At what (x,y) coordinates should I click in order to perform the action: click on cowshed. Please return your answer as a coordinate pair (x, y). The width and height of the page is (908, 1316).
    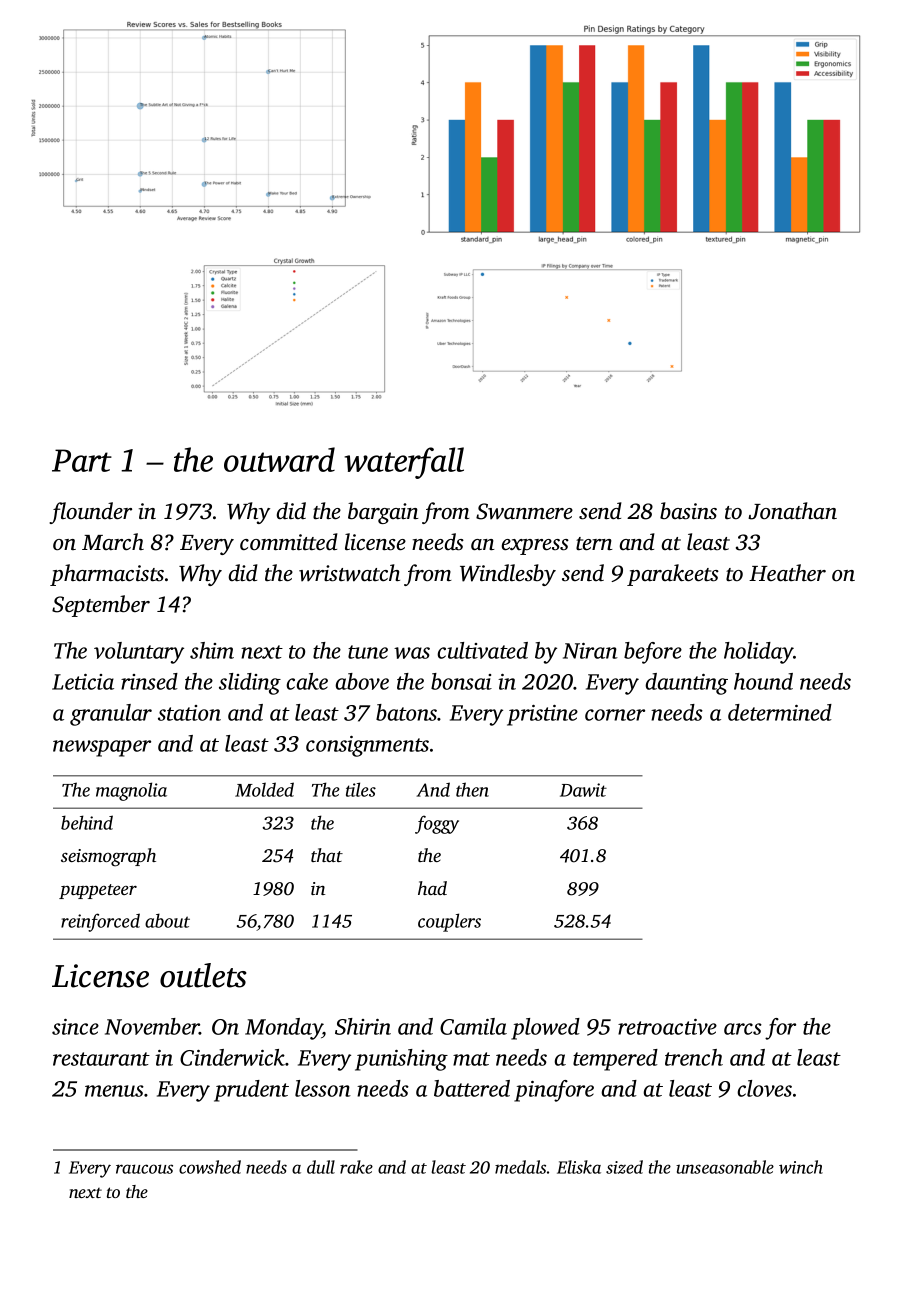
    Looking at the image, I should click on (210, 1167).
